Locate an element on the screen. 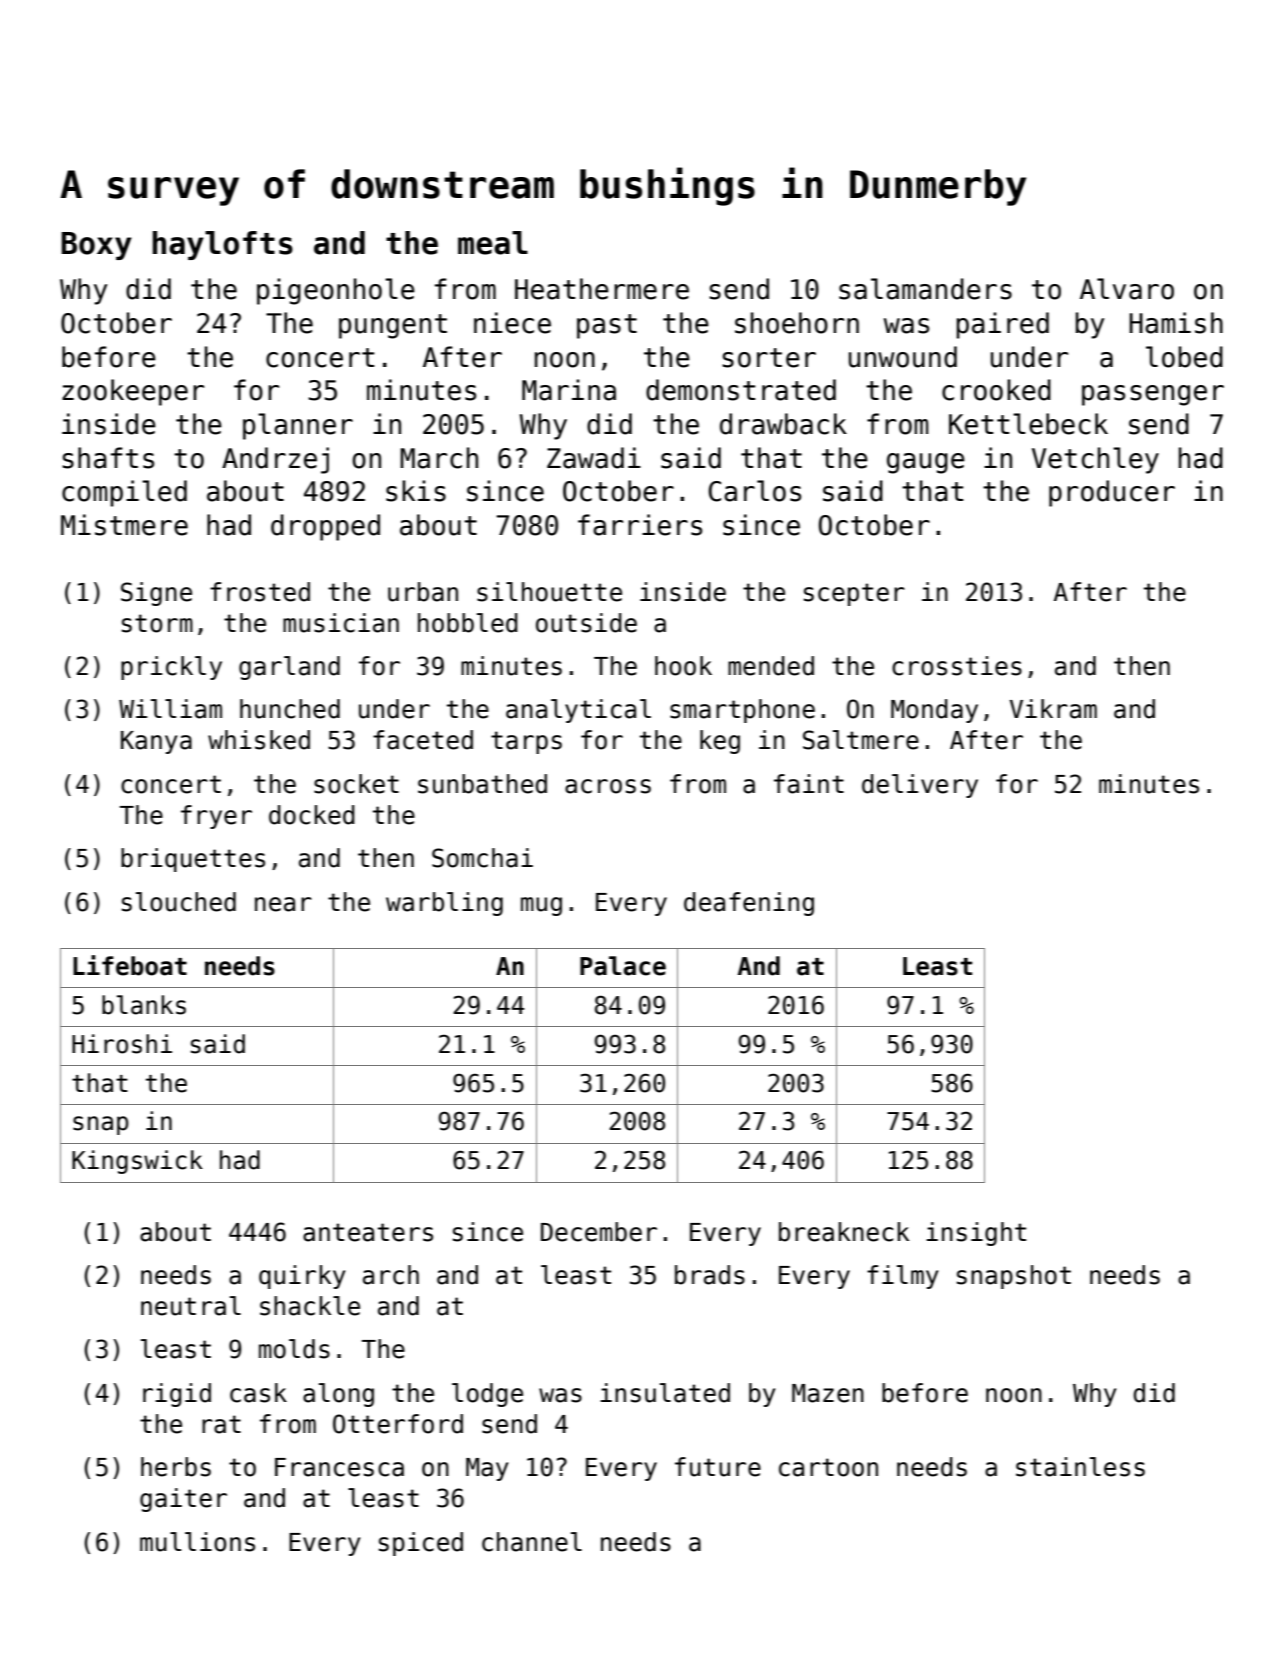  stainless is located at coordinates (1080, 1467).
